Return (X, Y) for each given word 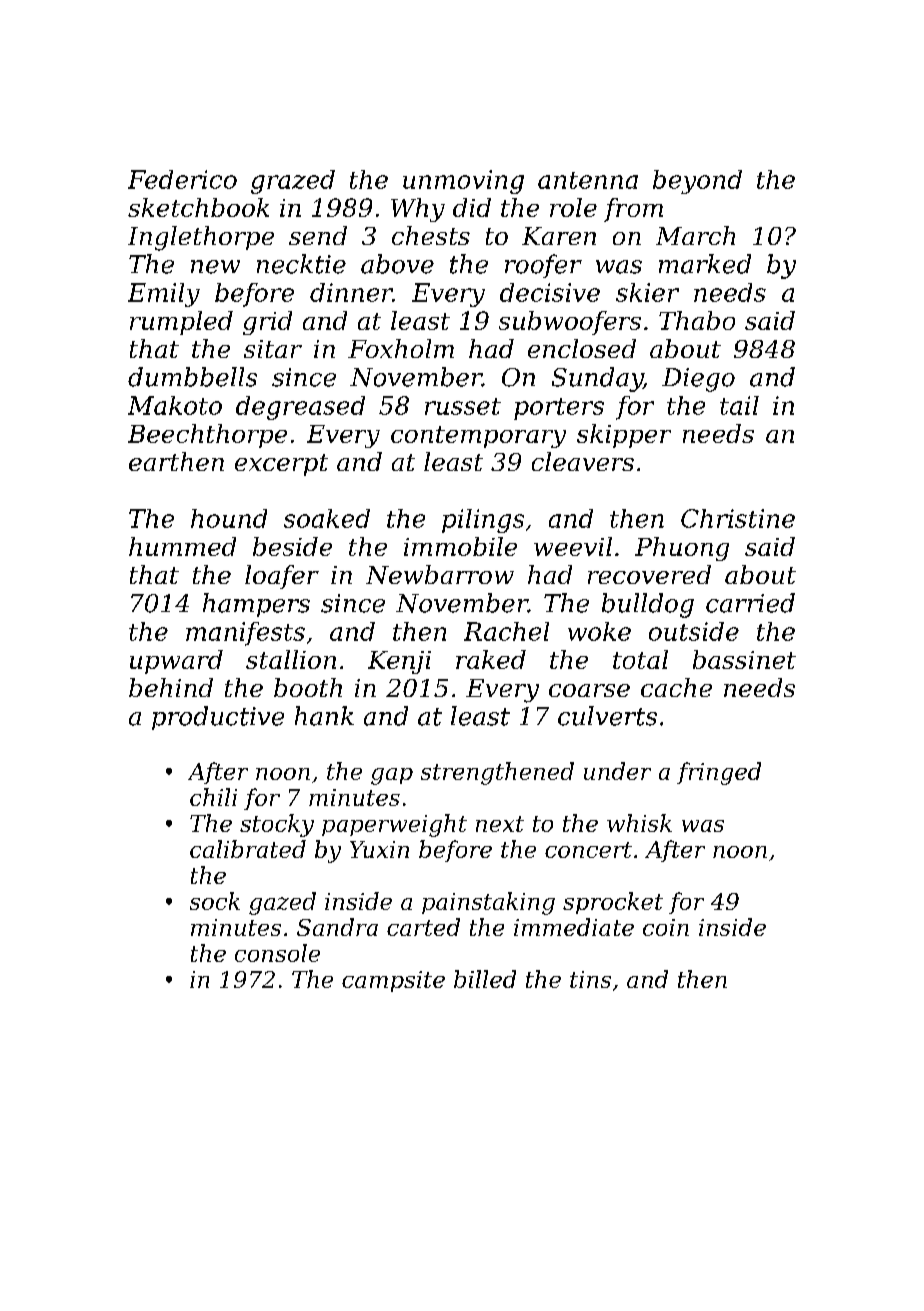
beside (292, 546)
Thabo (697, 320)
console (277, 953)
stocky (277, 825)
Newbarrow (440, 574)
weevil (573, 546)
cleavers (583, 461)
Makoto (175, 405)
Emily (164, 295)
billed (485, 979)
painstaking (488, 903)
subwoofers (570, 323)
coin (666, 927)
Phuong (682, 549)
